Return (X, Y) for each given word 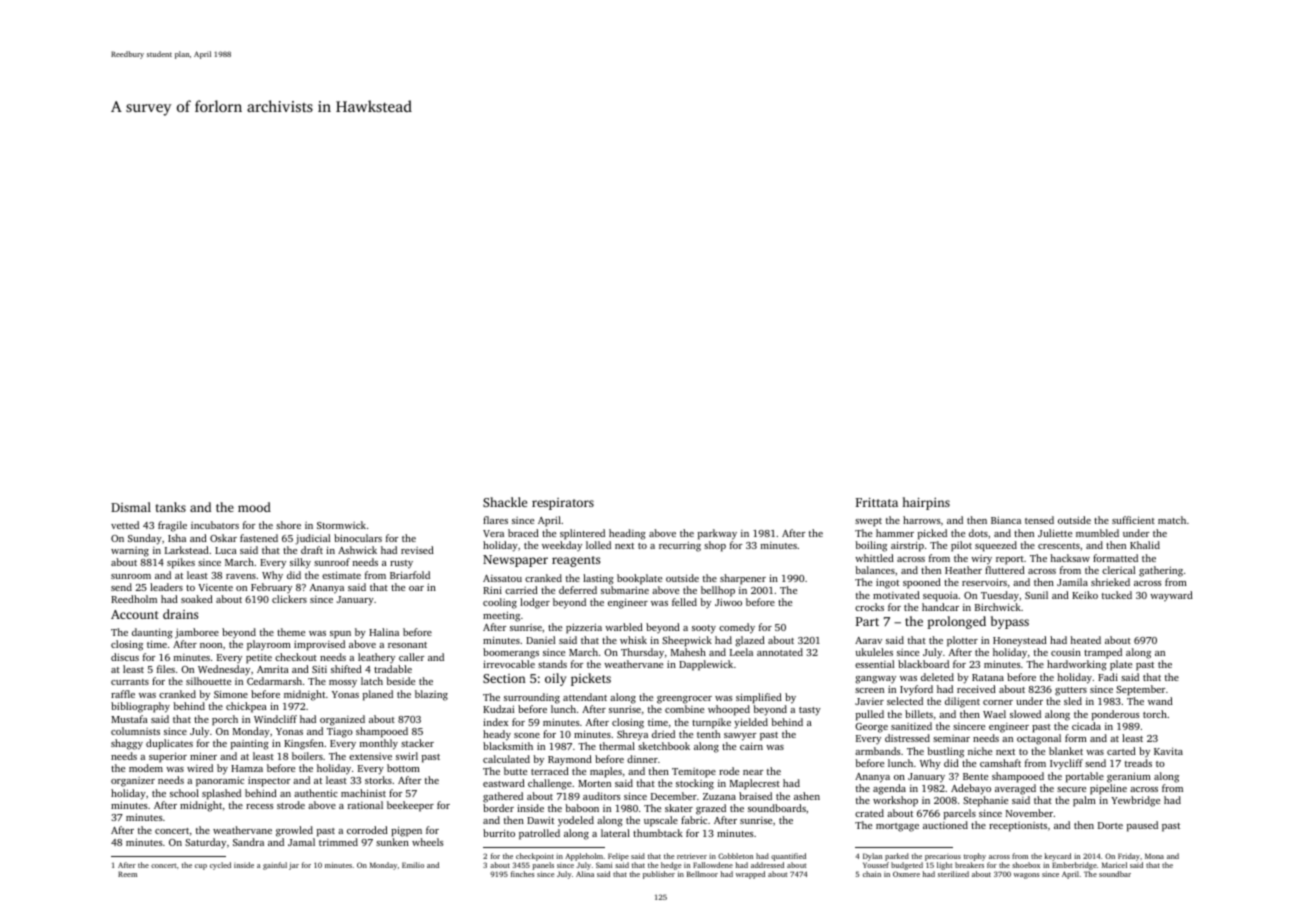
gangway (875, 680)
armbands (878, 751)
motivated (896, 595)
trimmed (338, 842)
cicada (1086, 726)
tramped (1103, 653)
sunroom (131, 576)
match (1172, 520)
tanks (171, 507)
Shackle (505, 502)
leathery (376, 658)
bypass (1010, 622)
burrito (499, 833)
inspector (269, 781)
